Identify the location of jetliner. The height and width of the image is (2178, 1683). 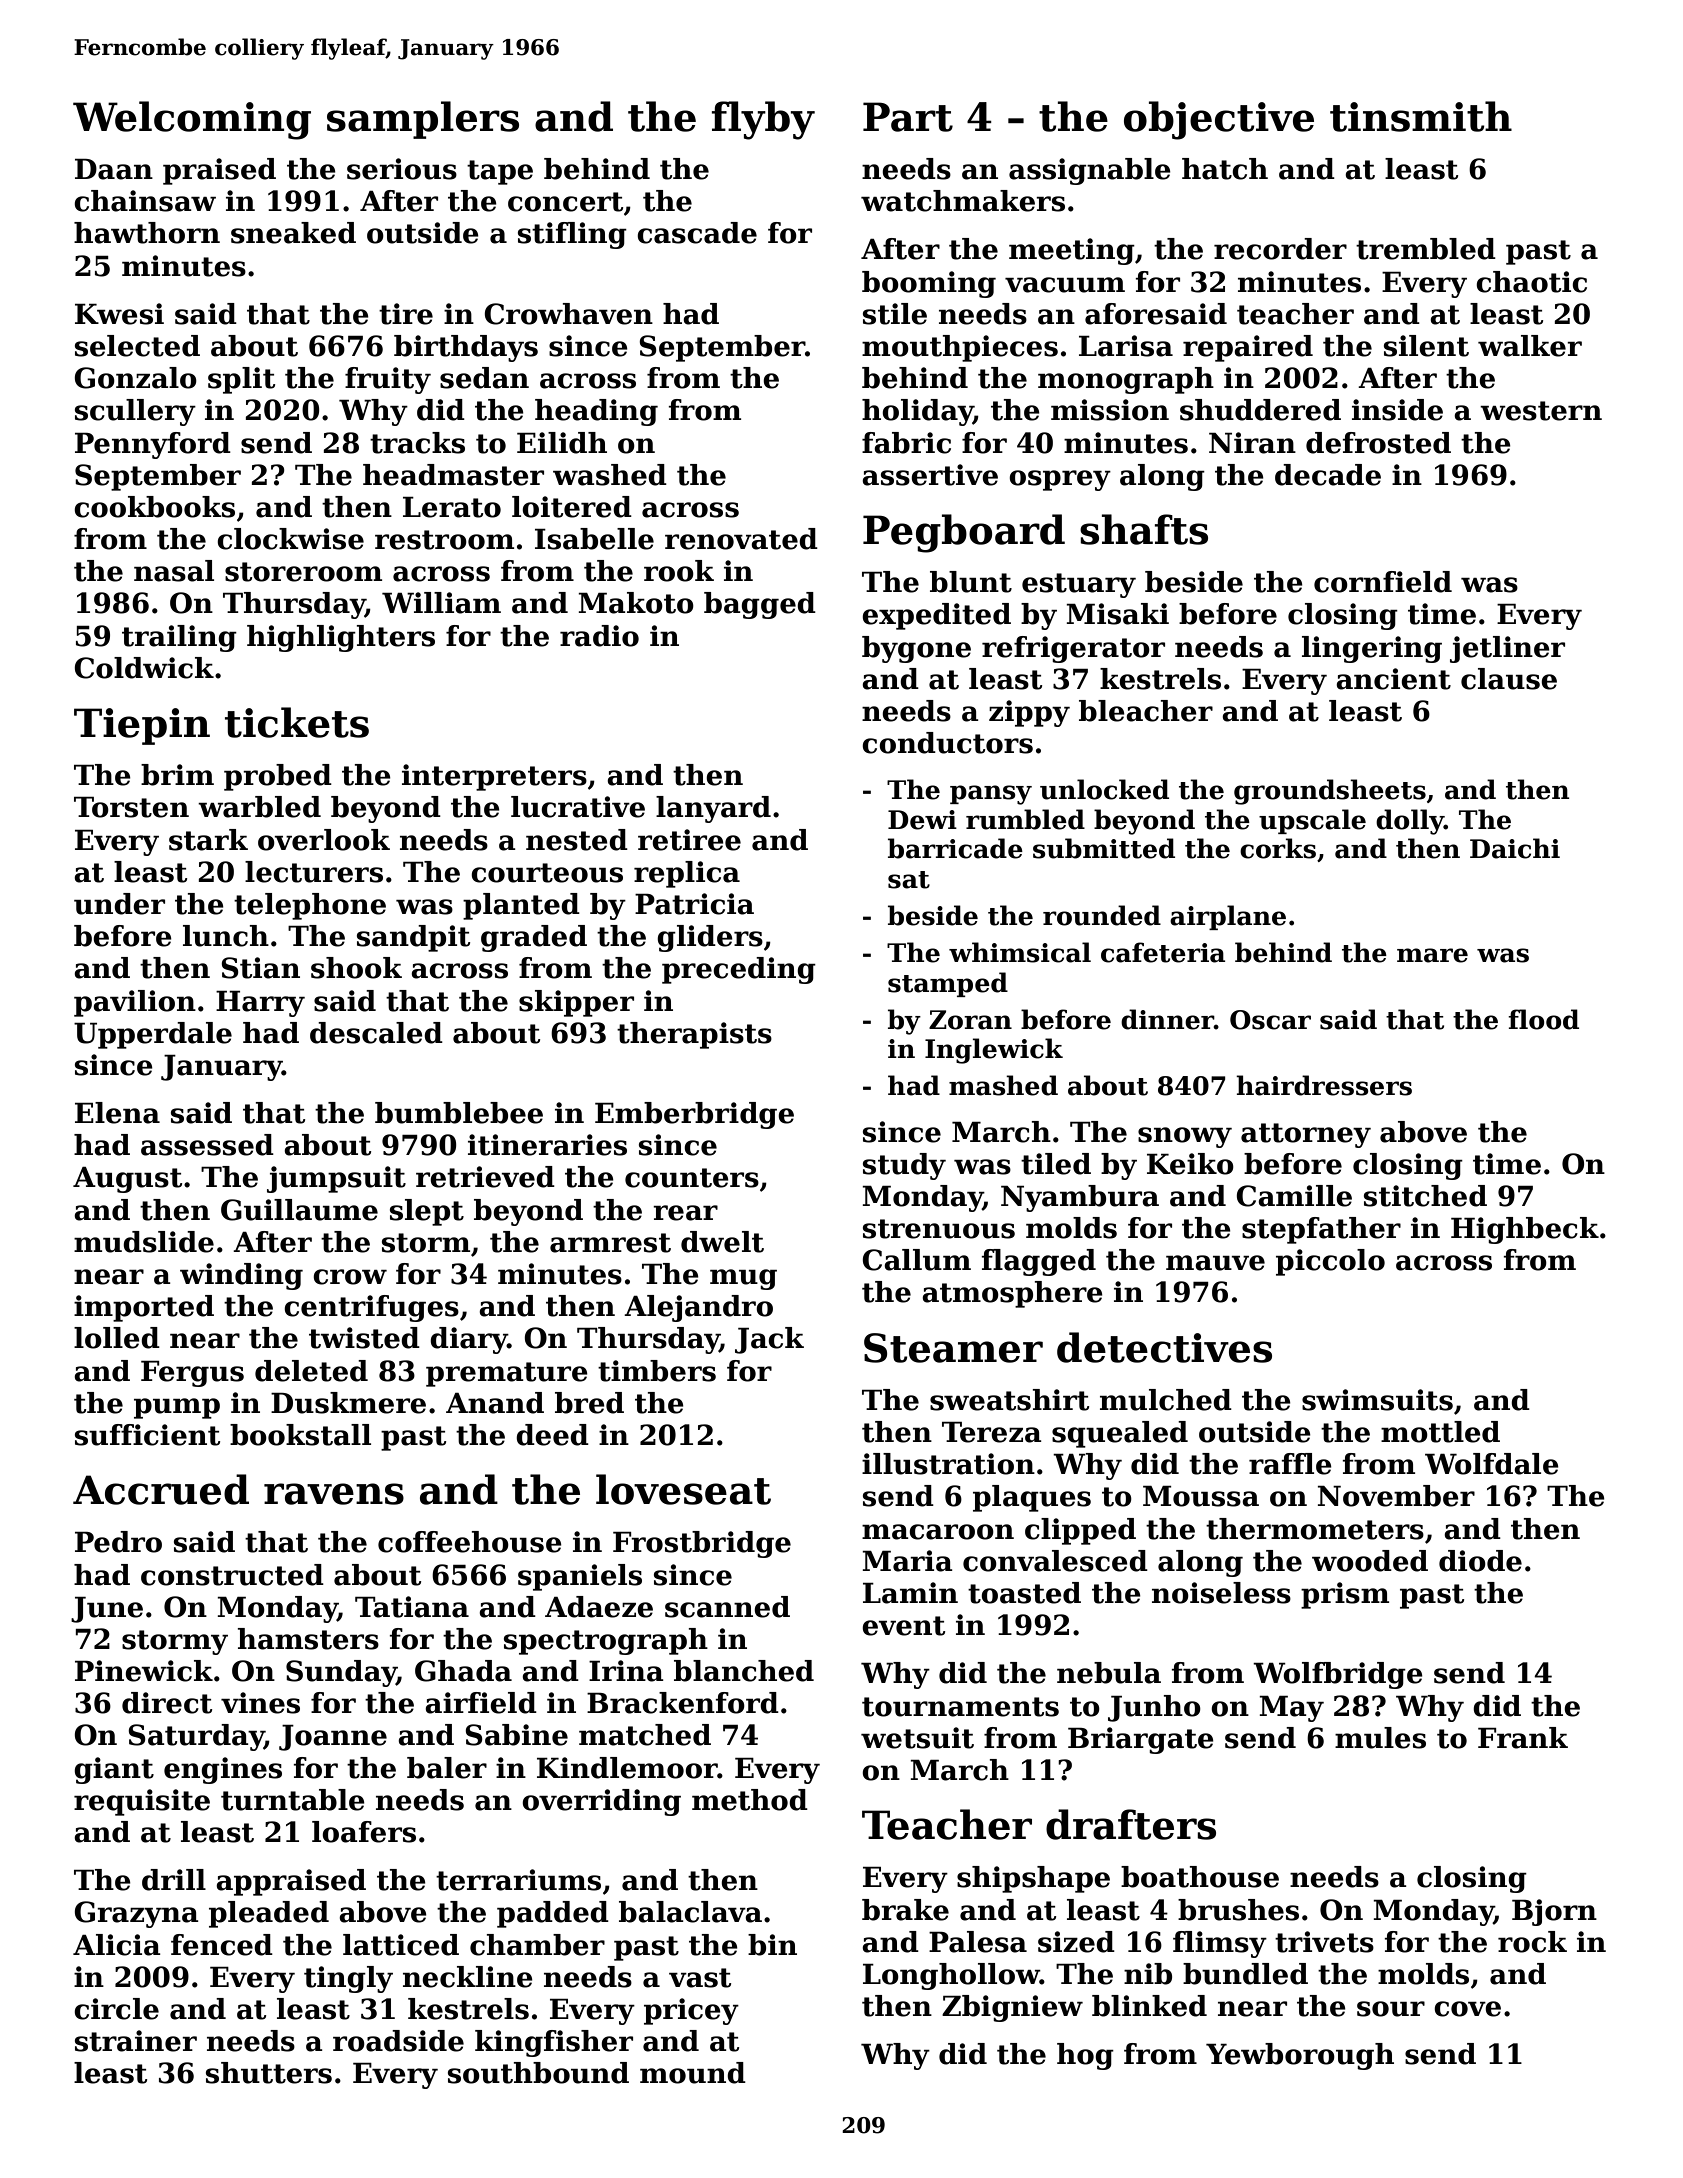
(1507, 649).
